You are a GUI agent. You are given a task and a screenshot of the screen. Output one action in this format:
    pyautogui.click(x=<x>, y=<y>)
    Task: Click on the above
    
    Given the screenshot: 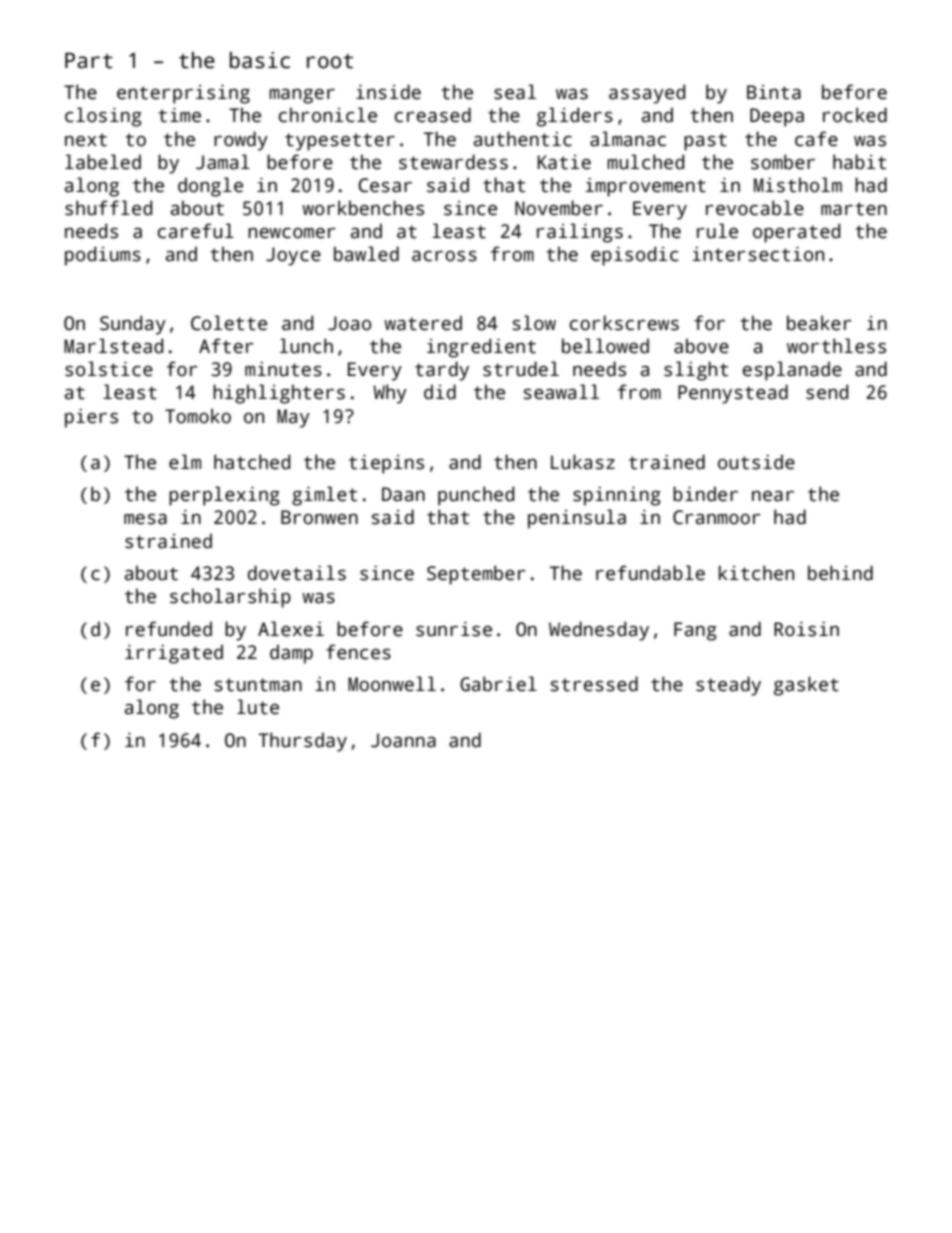 What is the action you would take?
    pyautogui.click(x=701, y=346)
